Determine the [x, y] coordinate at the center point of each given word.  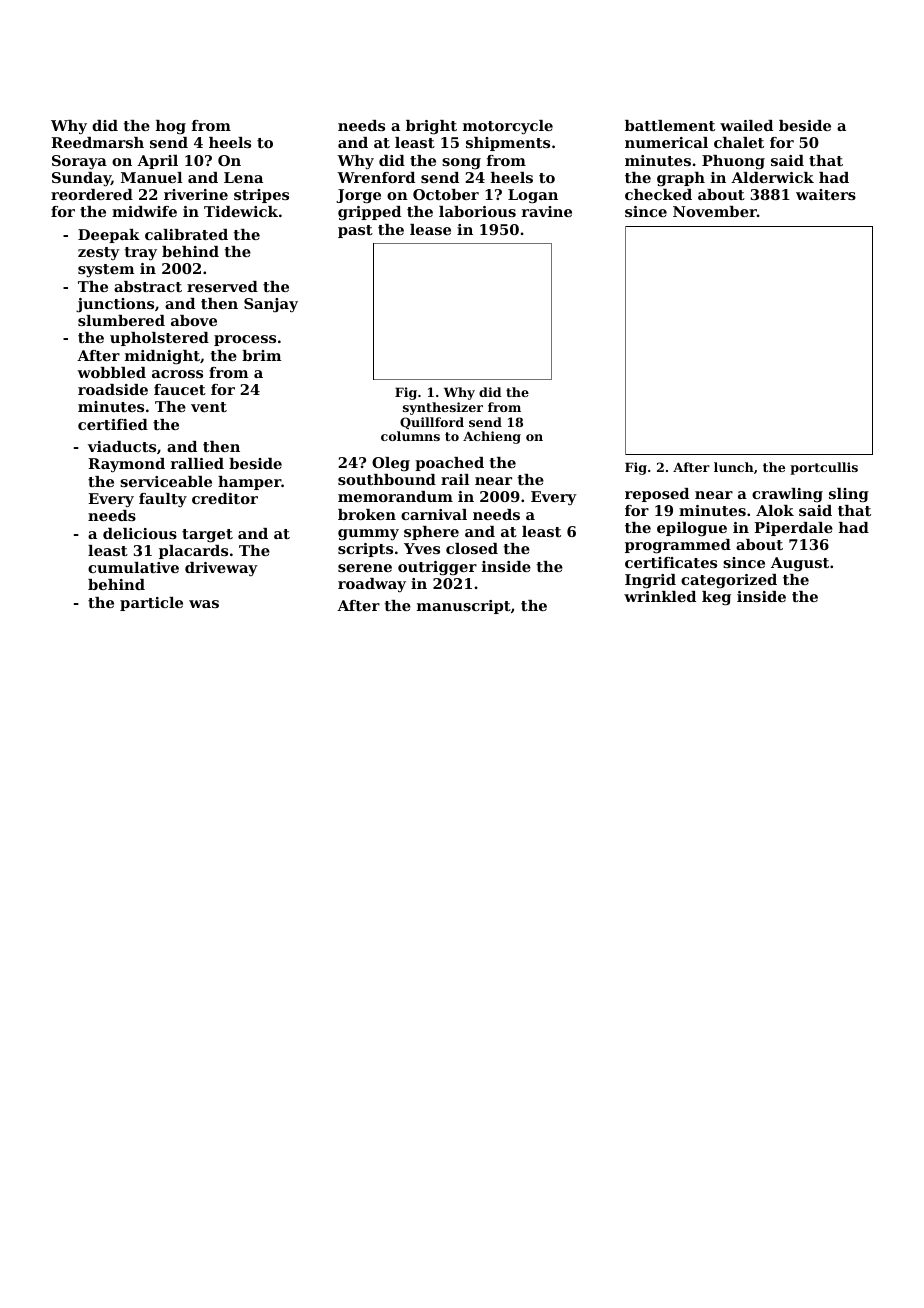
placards [193, 552]
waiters [826, 194]
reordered [92, 194]
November [715, 211]
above [194, 320]
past [355, 231]
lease [430, 229]
